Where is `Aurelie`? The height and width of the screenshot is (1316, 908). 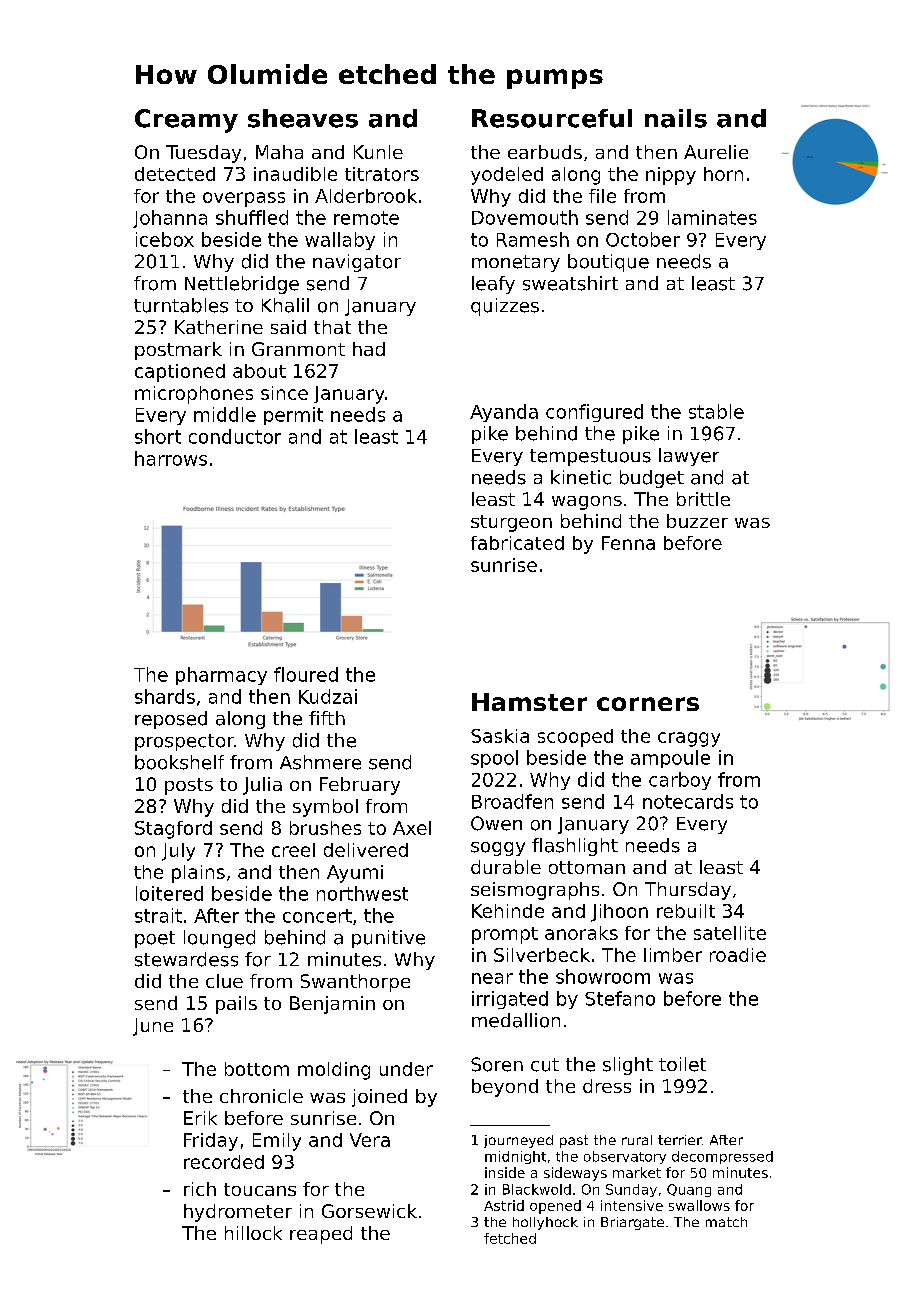
Aurelie is located at coordinates (716, 152).
